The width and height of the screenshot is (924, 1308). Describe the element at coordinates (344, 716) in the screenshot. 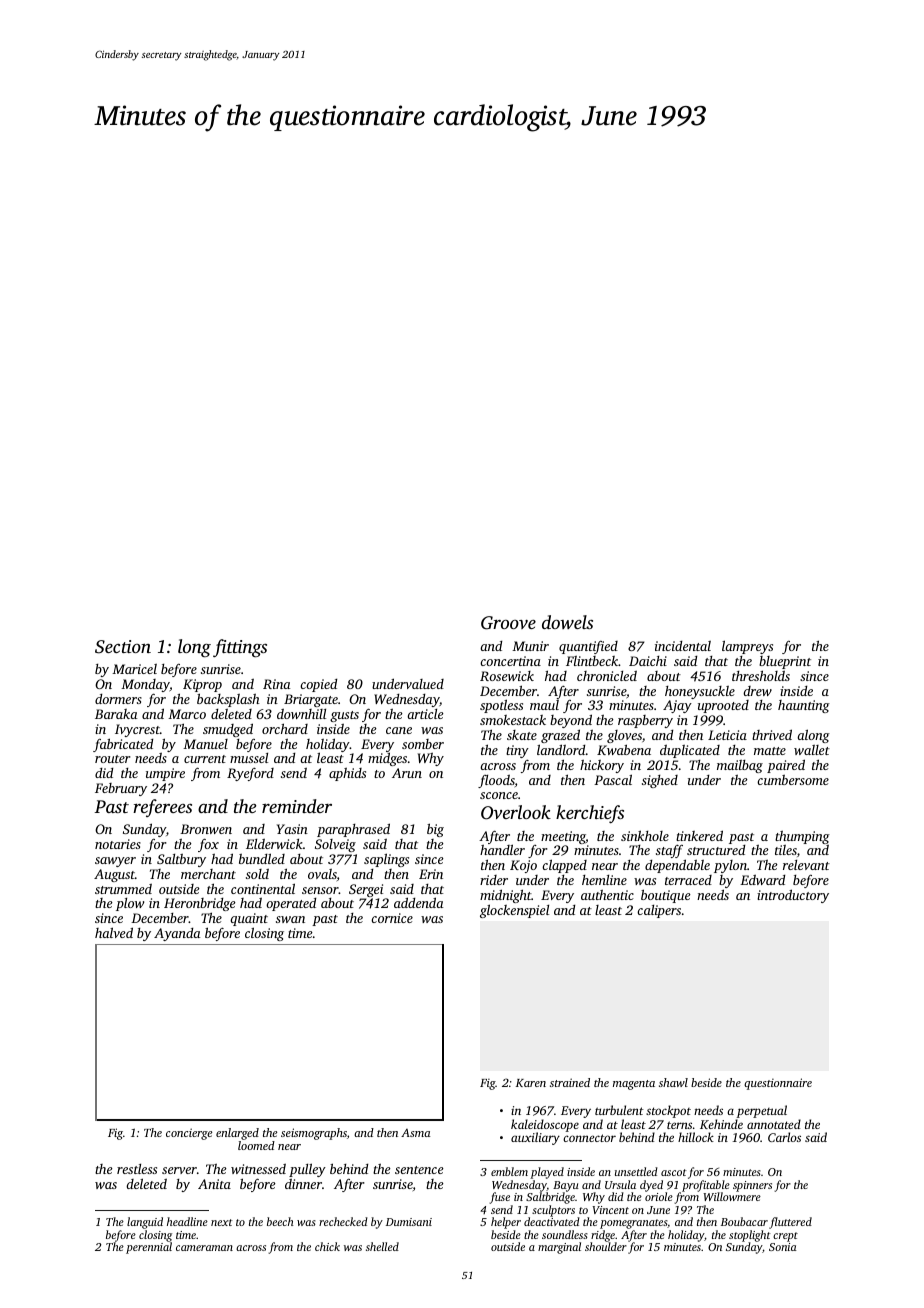

I see `gusts` at that location.
